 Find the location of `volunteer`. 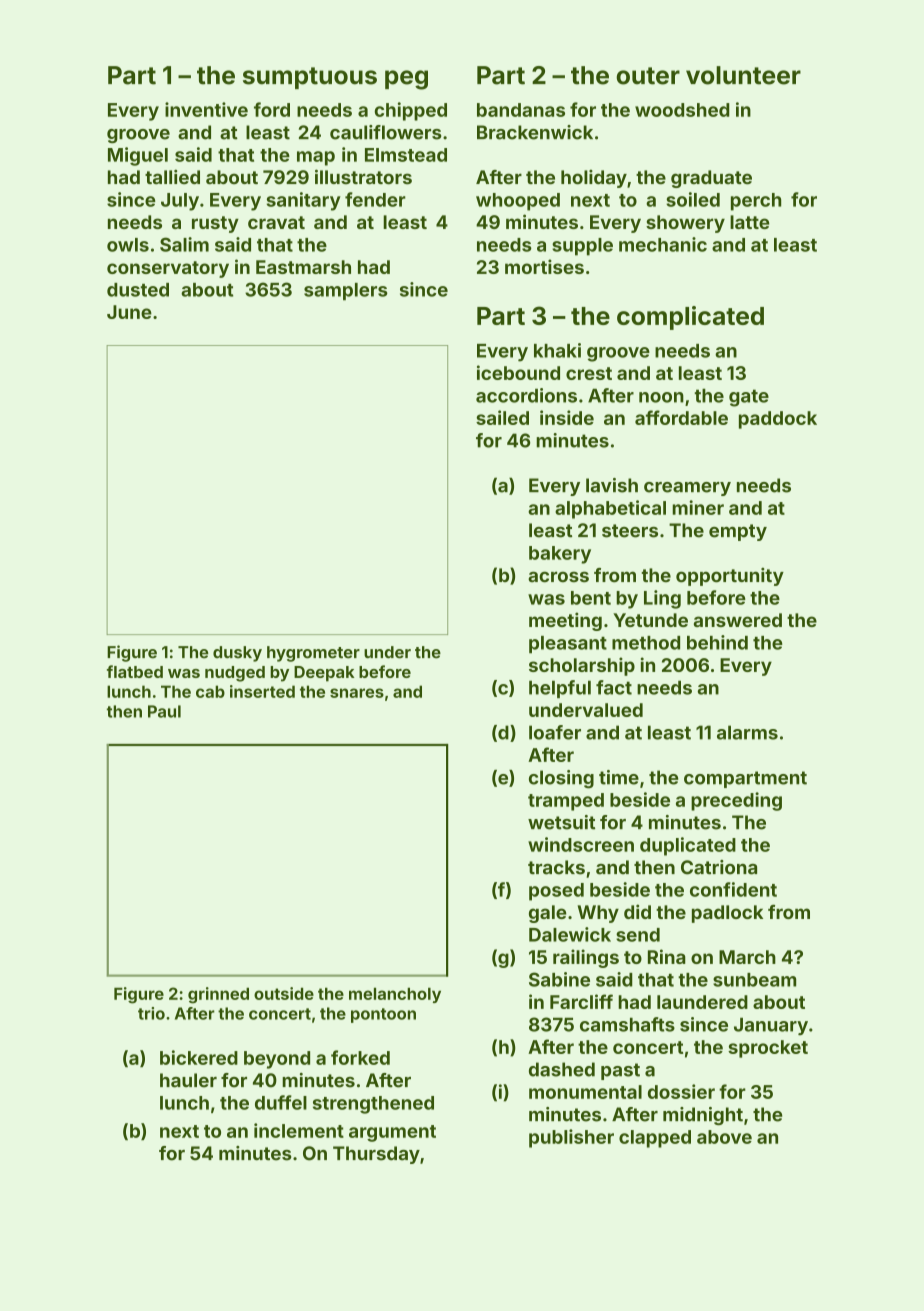

volunteer is located at coordinates (743, 75).
